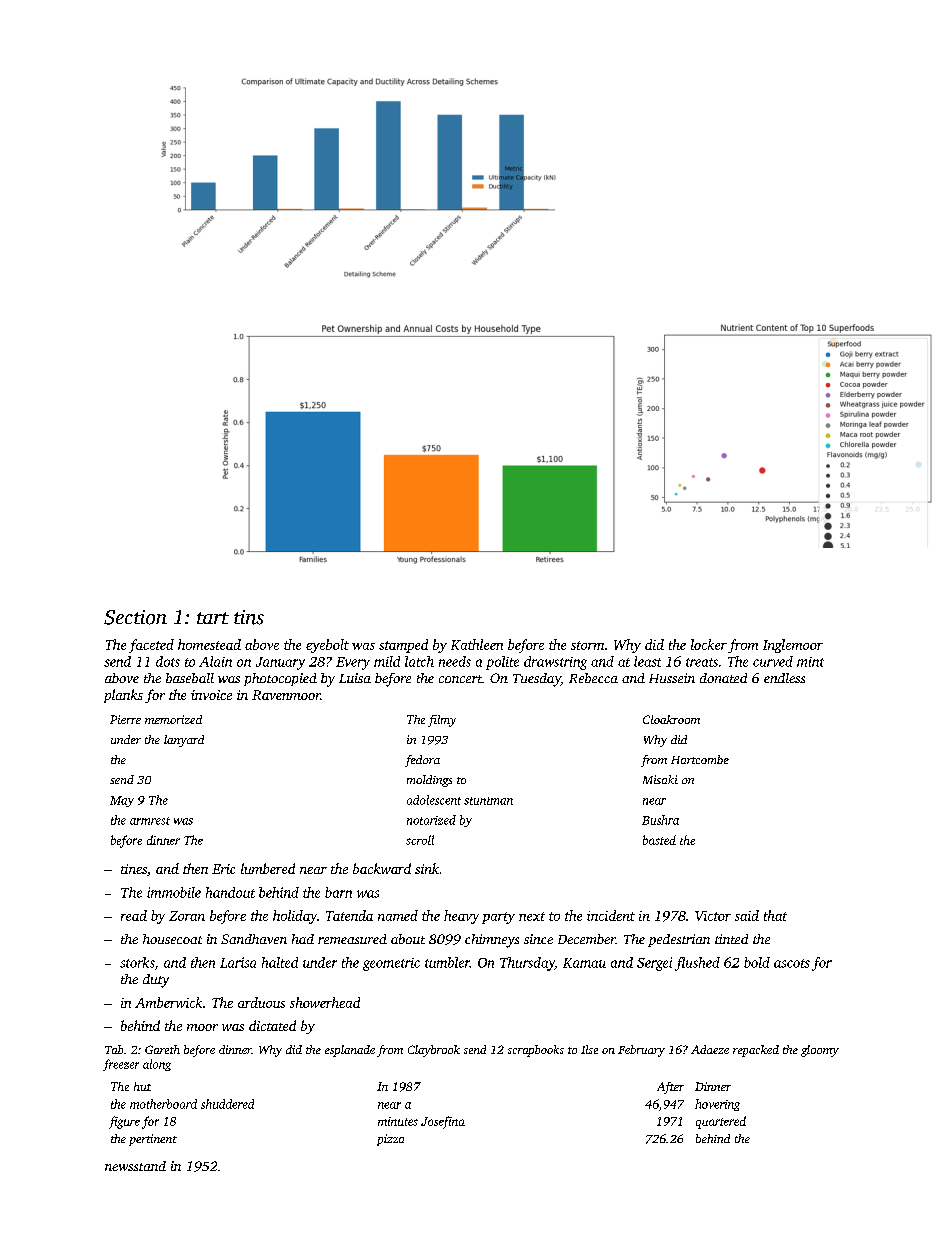 The image size is (952, 1233). What do you see at coordinates (587, 645) in the document?
I see `storm` at bounding box center [587, 645].
